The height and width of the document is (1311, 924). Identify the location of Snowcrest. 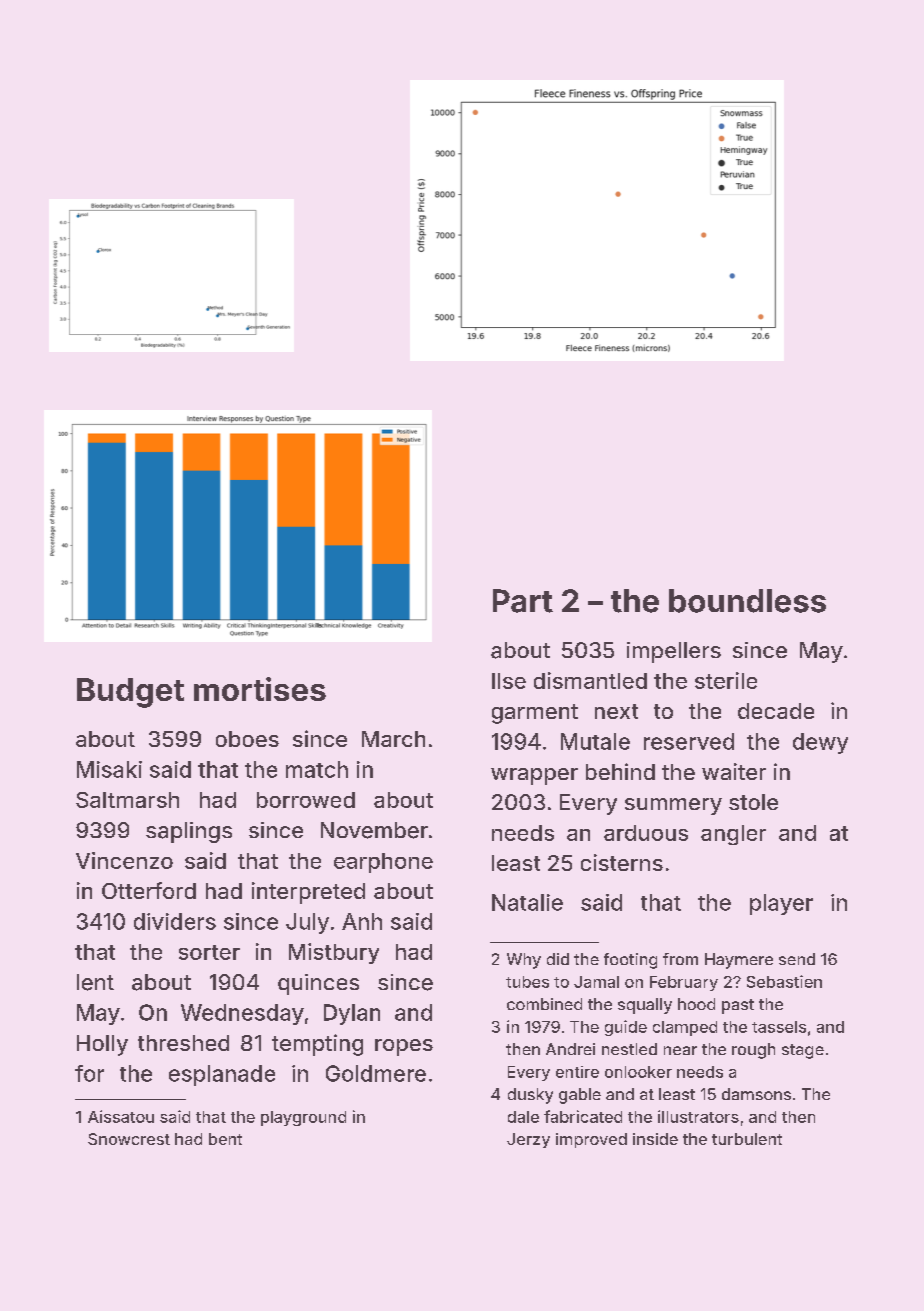
(129, 1139).
